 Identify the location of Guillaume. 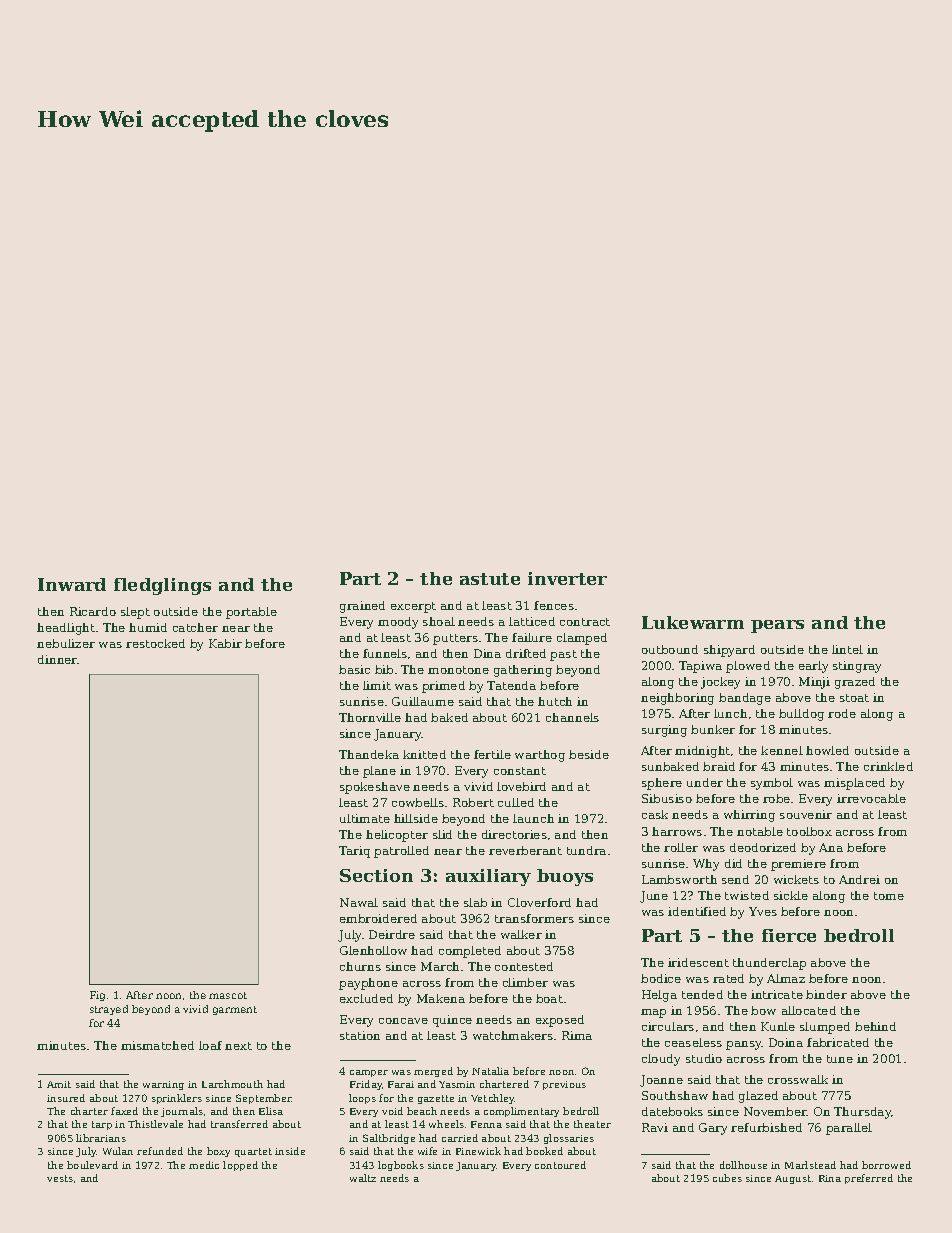
(423, 701).
